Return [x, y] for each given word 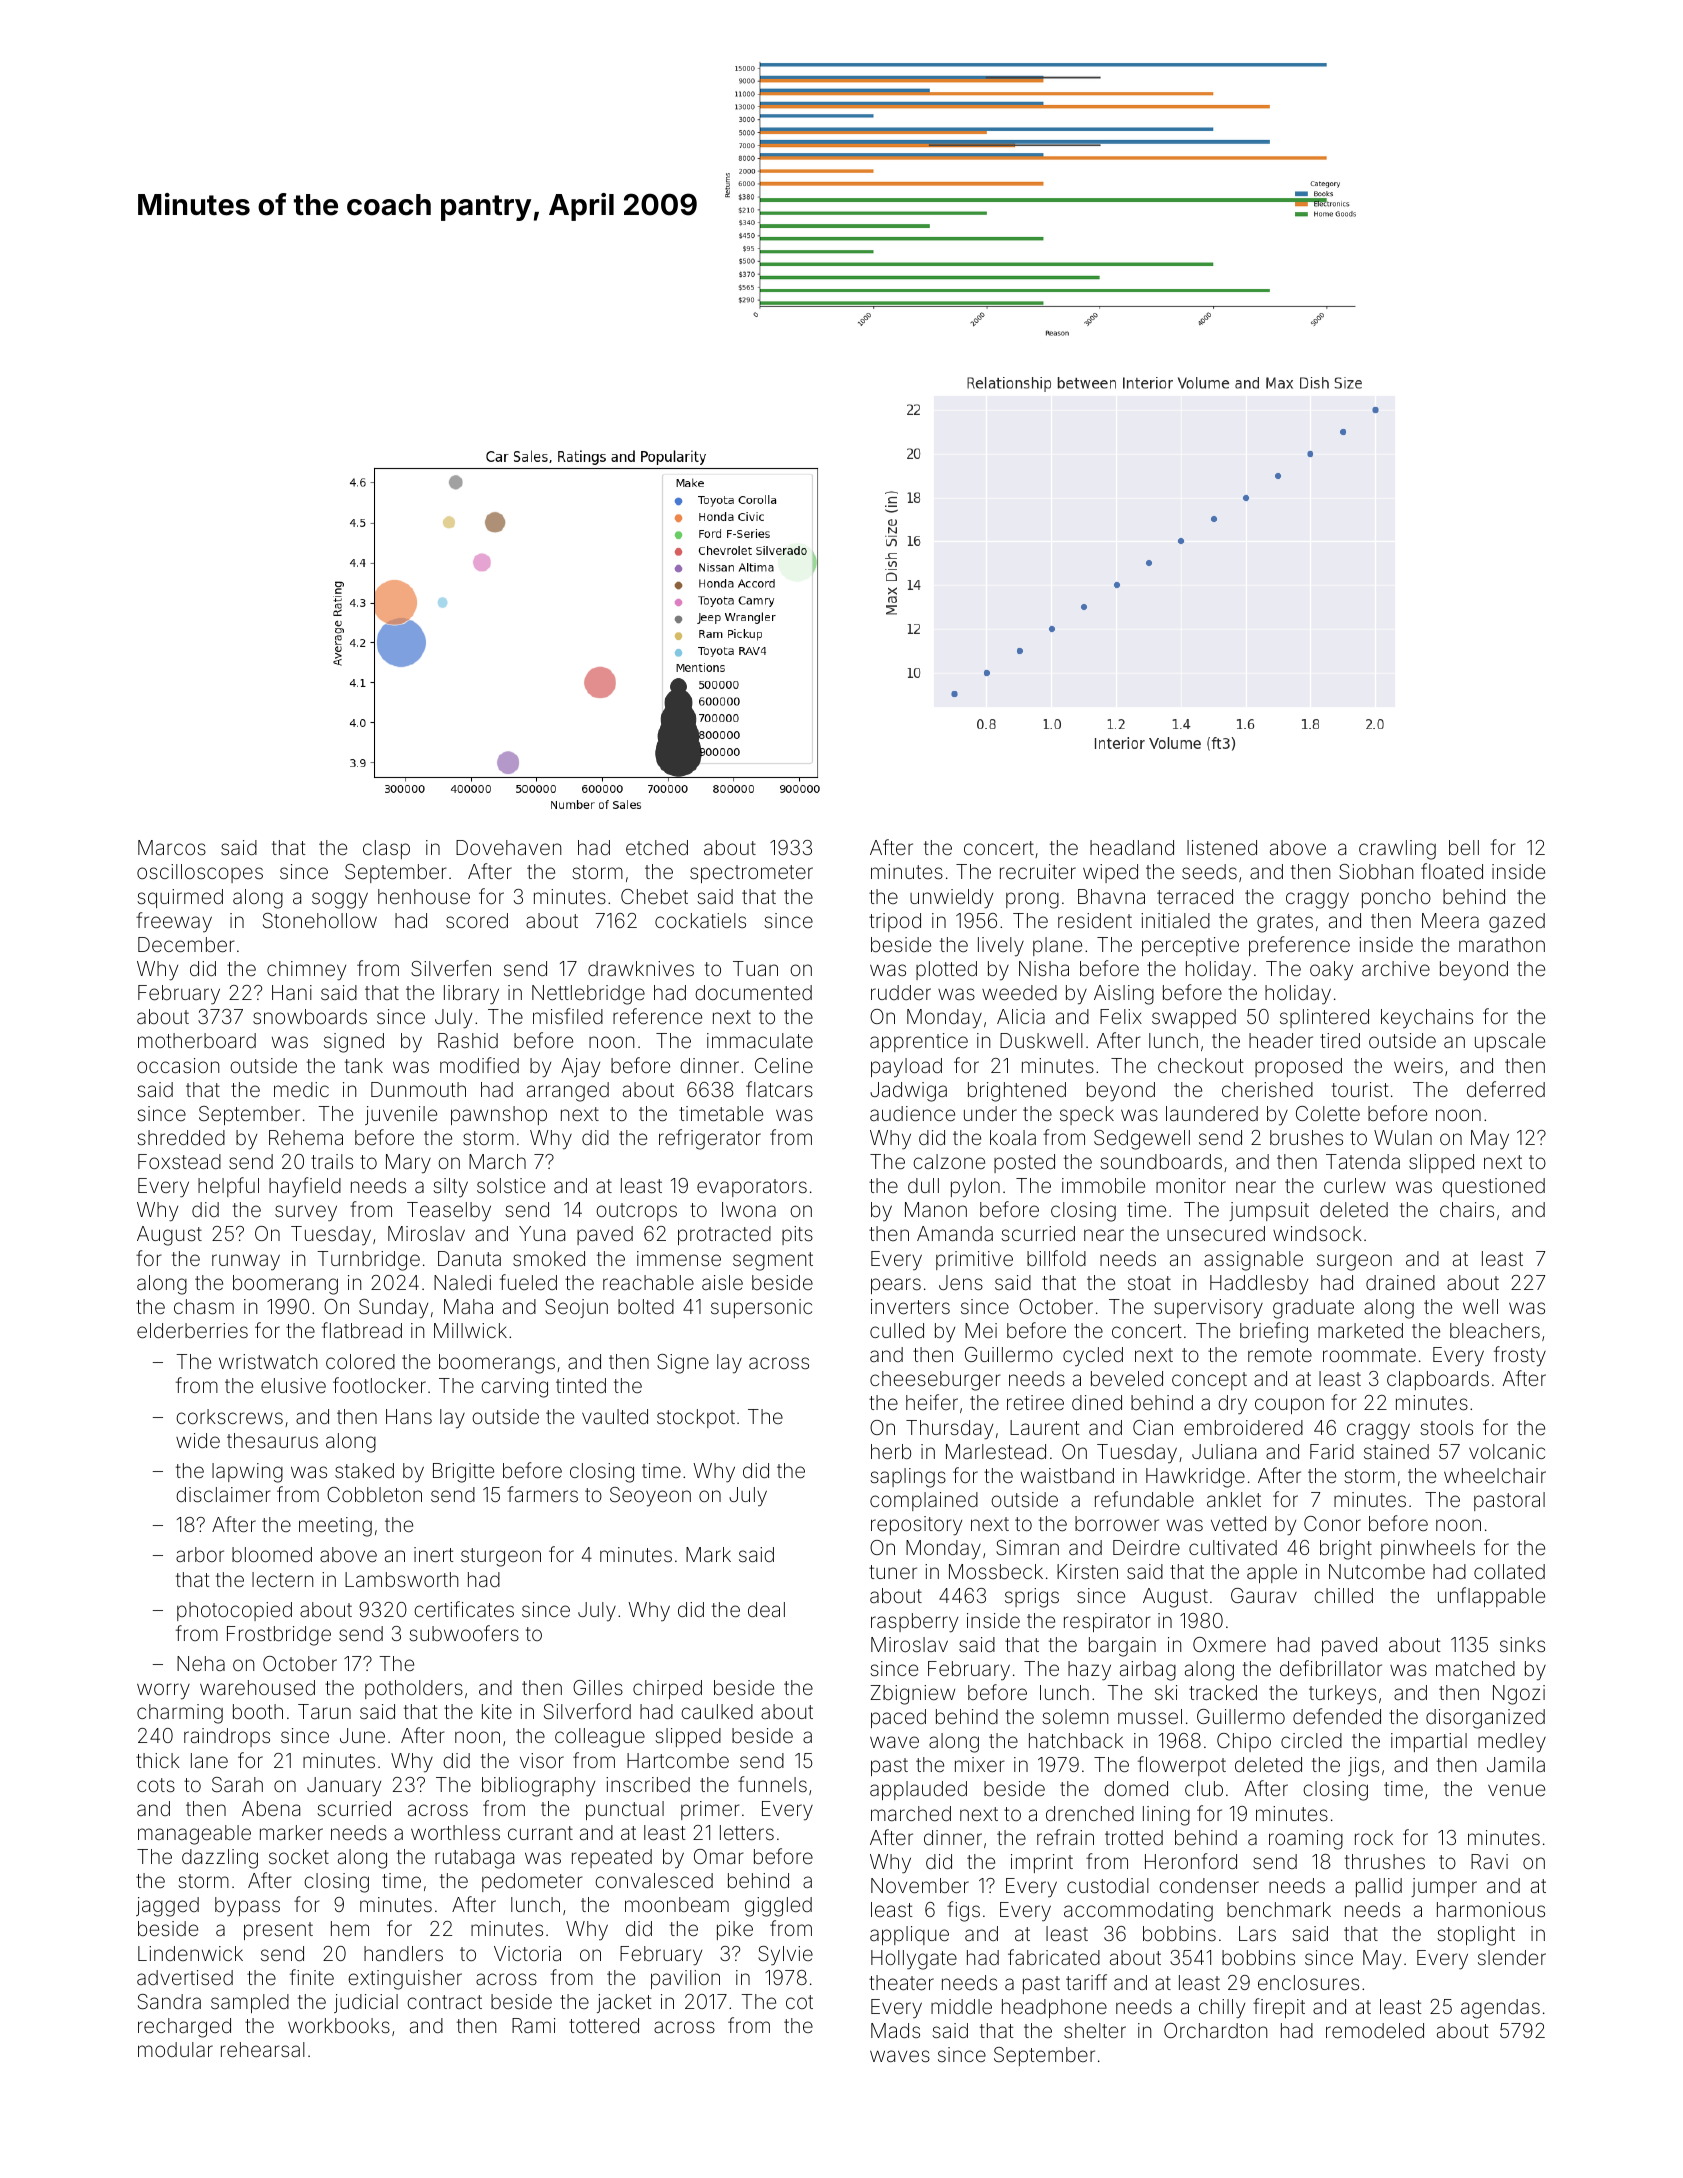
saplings [908, 1478]
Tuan [755, 968]
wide [198, 1440]
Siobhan [1376, 871]
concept [1209, 1381]
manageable [194, 1835]
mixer [980, 1764]
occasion [178, 1065]
